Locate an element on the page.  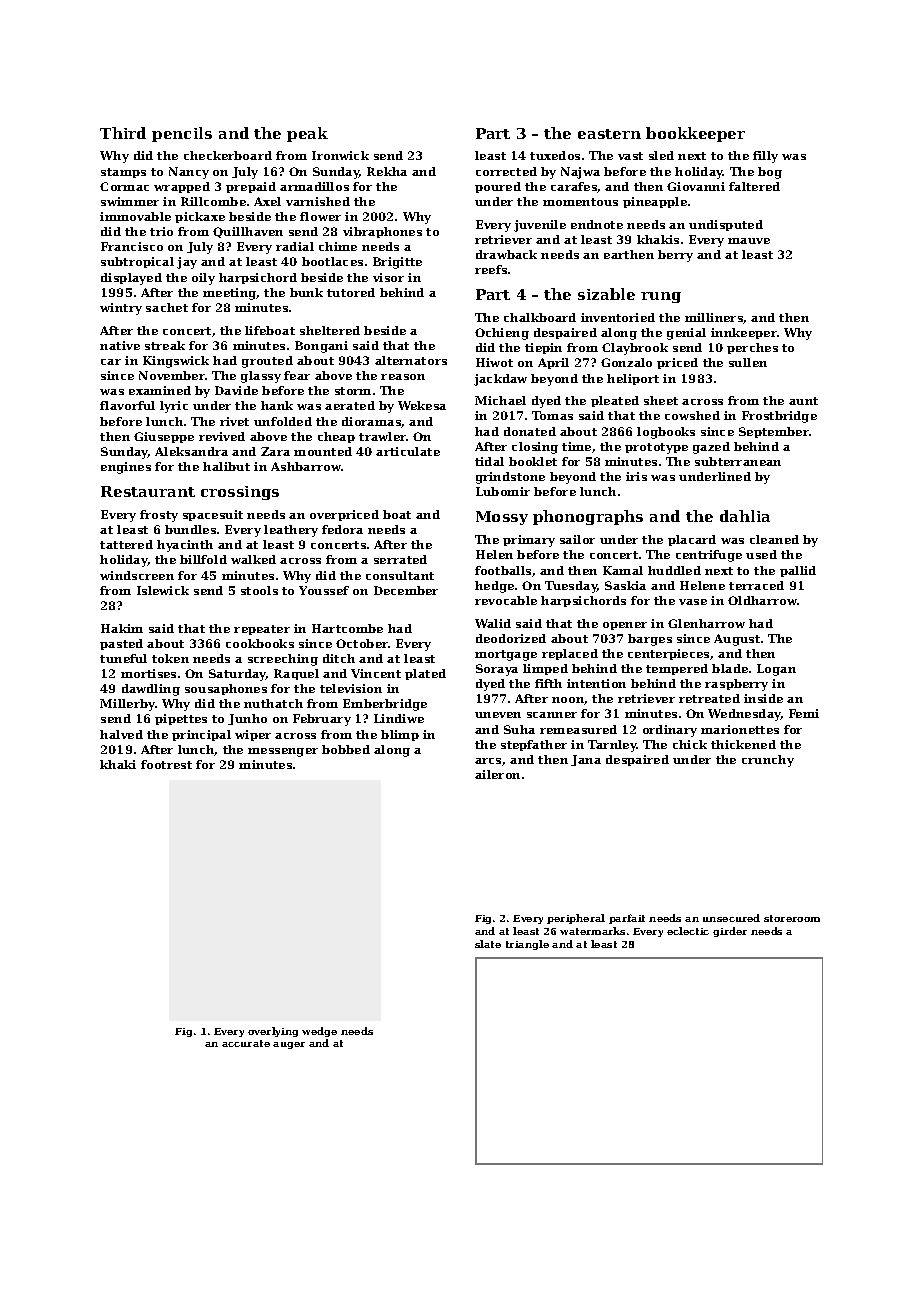
sheltered is located at coordinates (330, 330).
